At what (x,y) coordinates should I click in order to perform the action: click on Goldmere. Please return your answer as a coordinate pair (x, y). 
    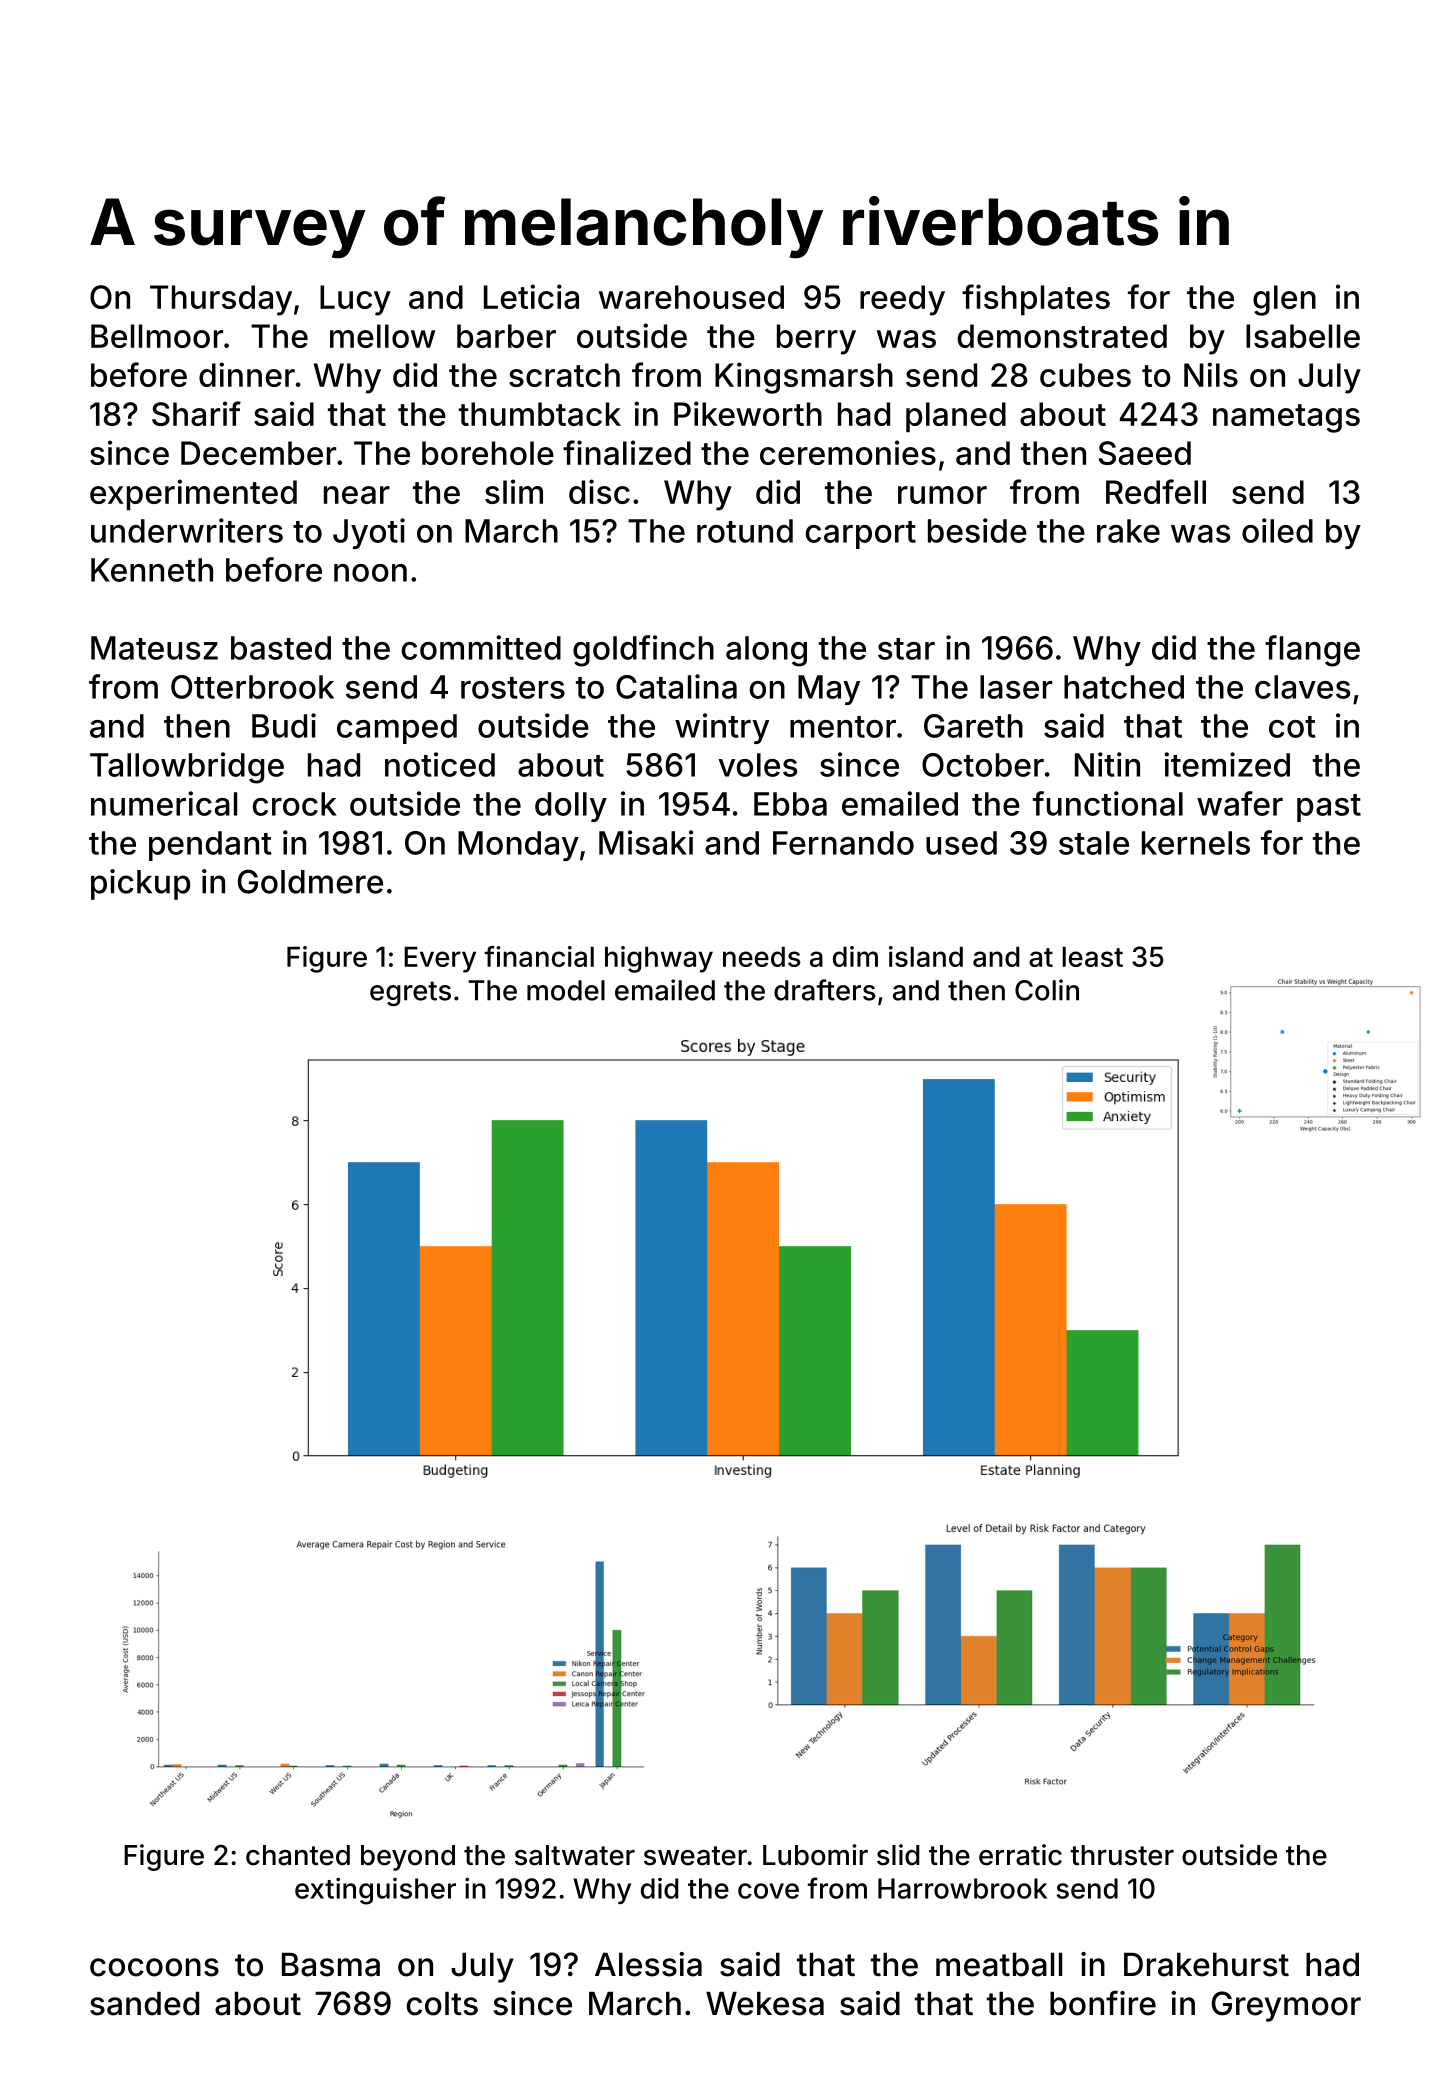
    Looking at the image, I should click on (310, 881).
